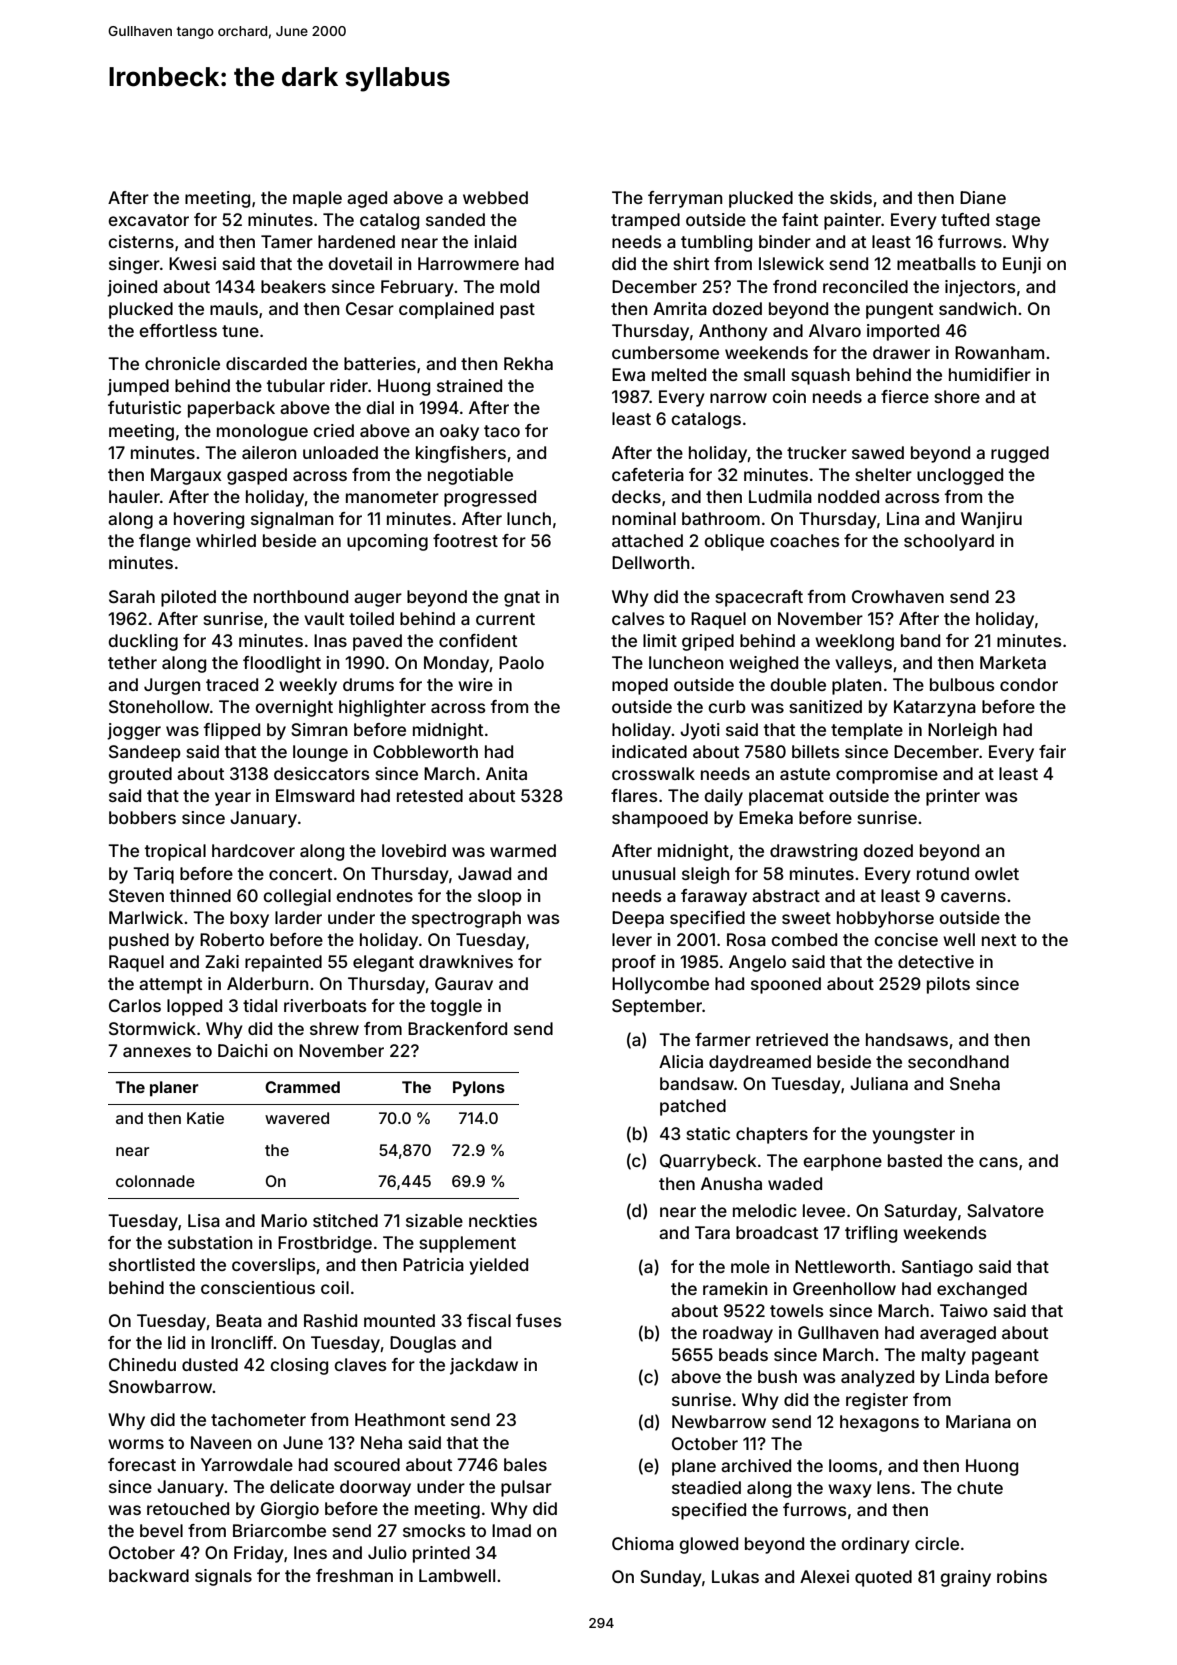  What do you see at coordinates (161, 1530) in the screenshot?
I see `bevel` at bounding box center [161, 1530].
